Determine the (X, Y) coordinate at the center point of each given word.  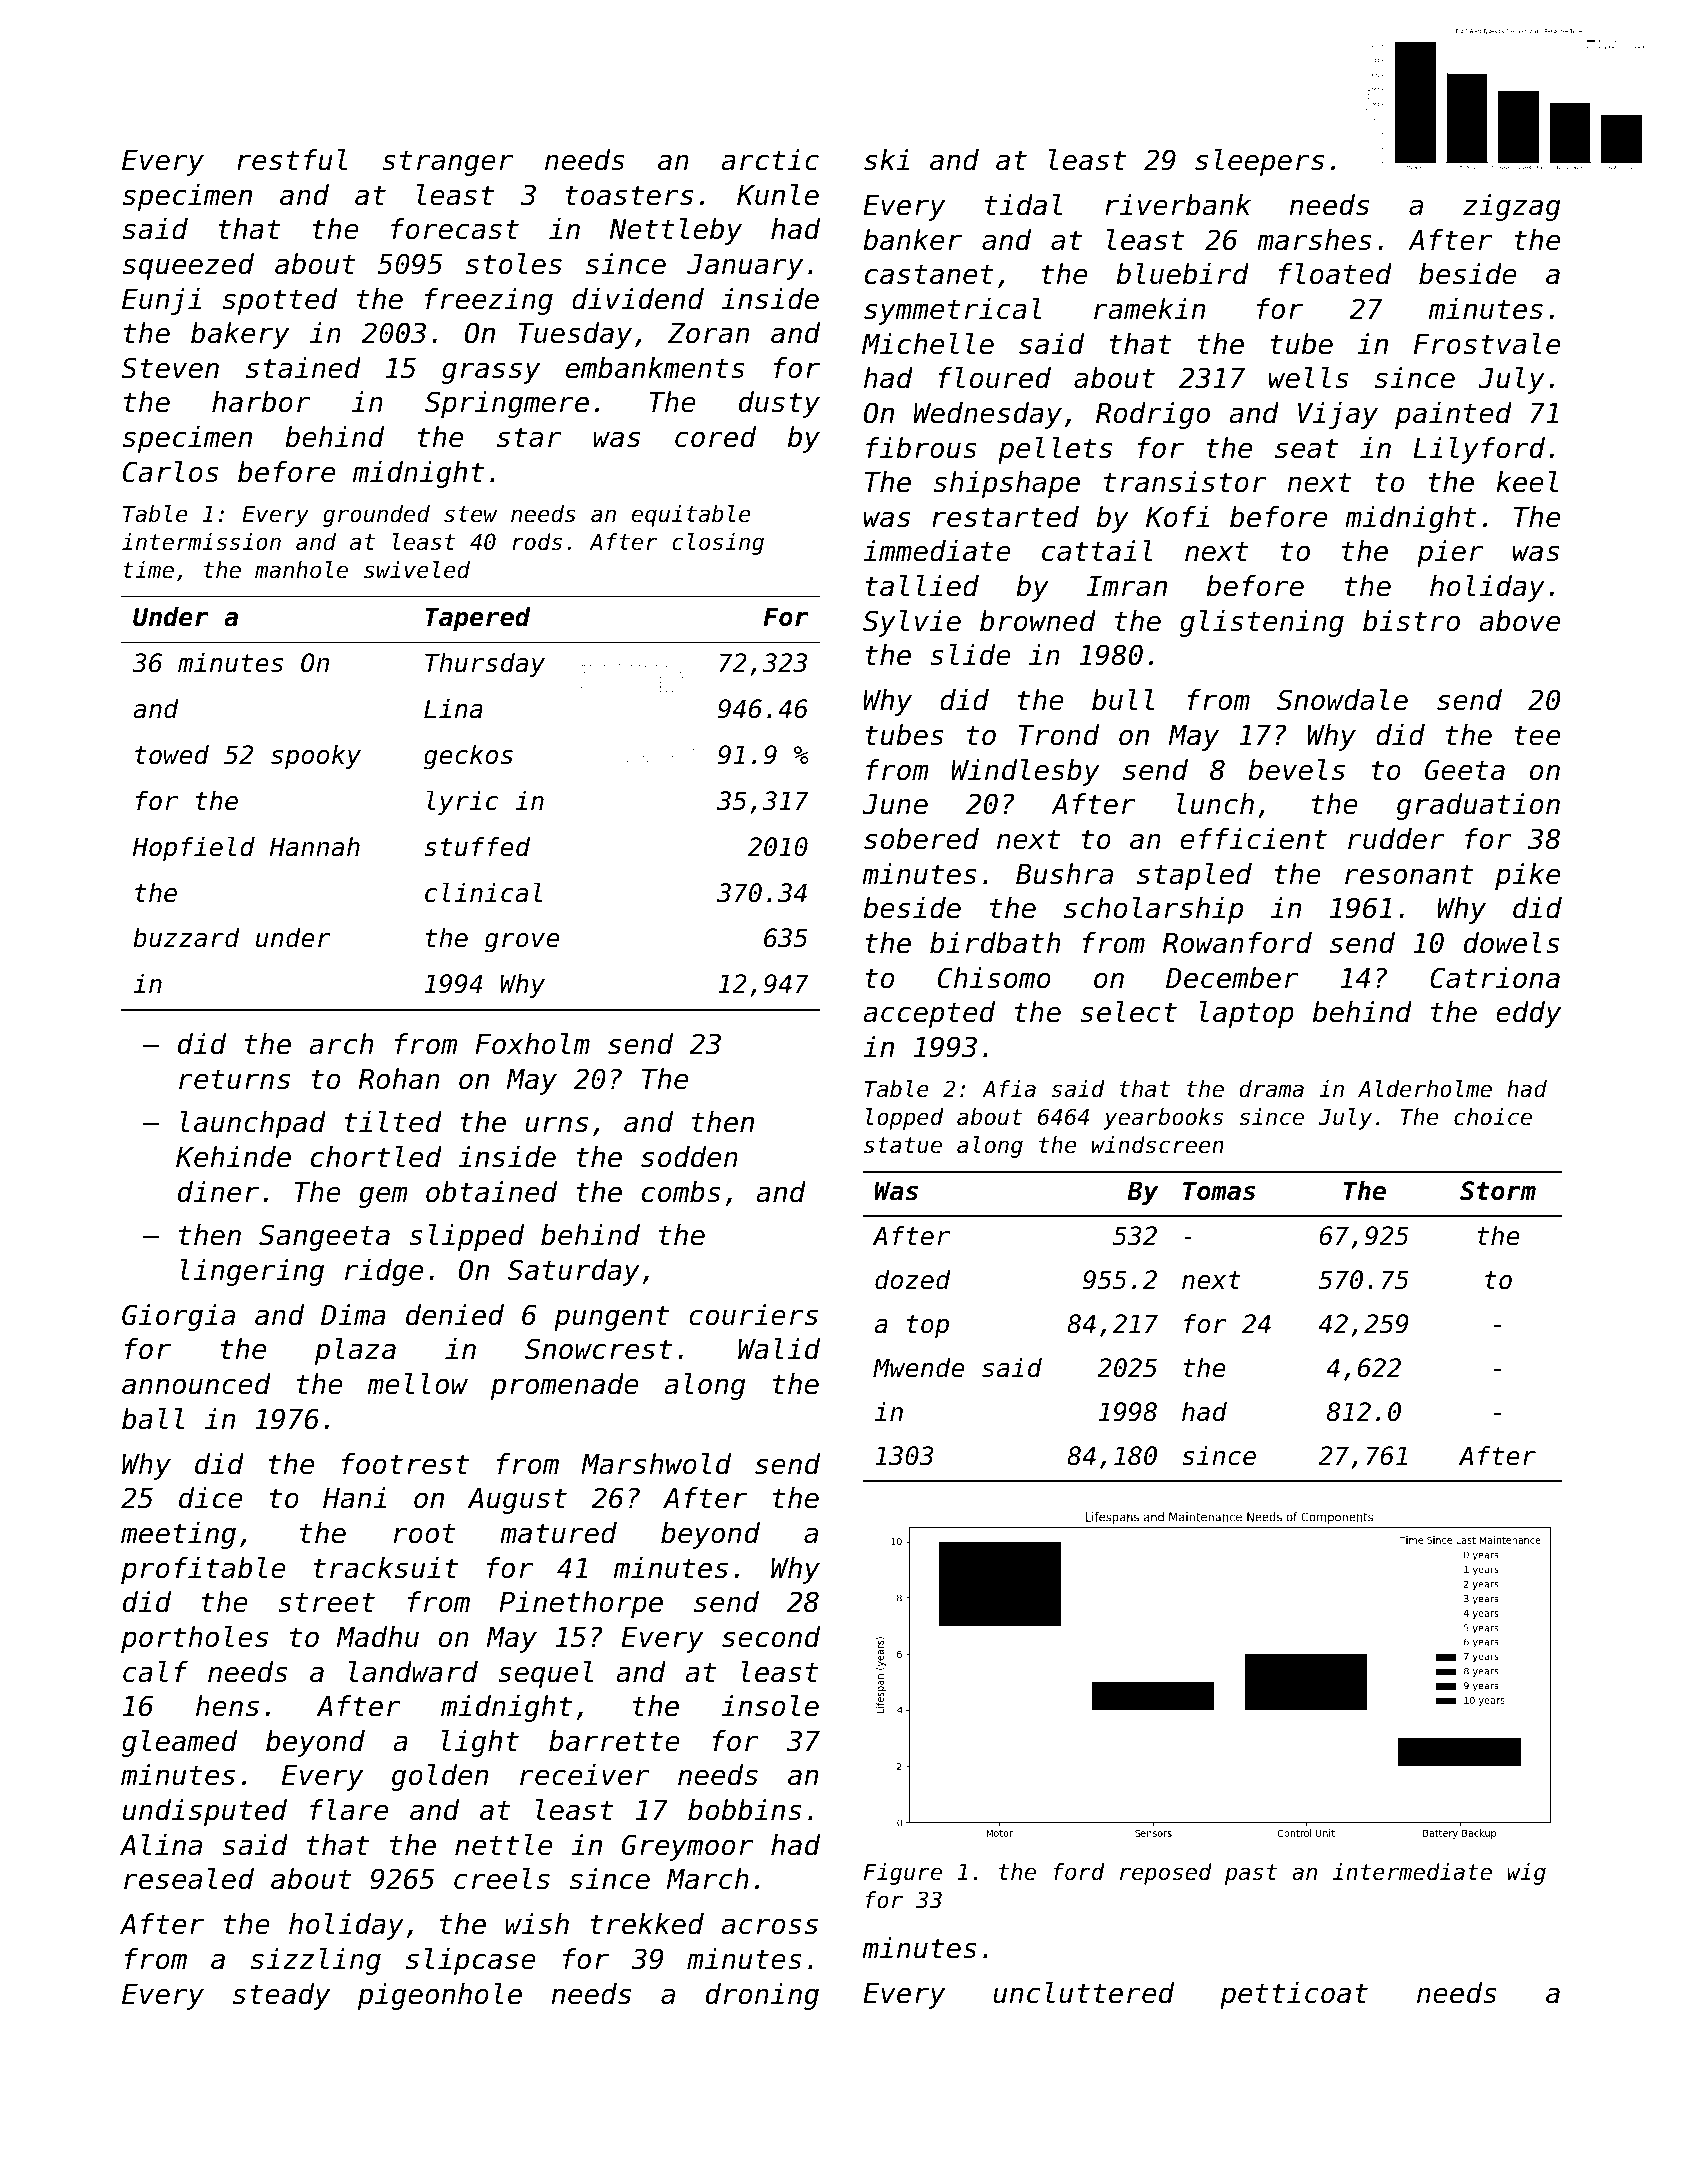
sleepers (1259, 162)
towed (172, 755)
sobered (921, 839)
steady (281, 1996)
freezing (489, 301)
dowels (1512, 943)
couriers (753, 1315)
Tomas (1219, 1191)
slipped (466, 1237)
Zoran (708, 333)
